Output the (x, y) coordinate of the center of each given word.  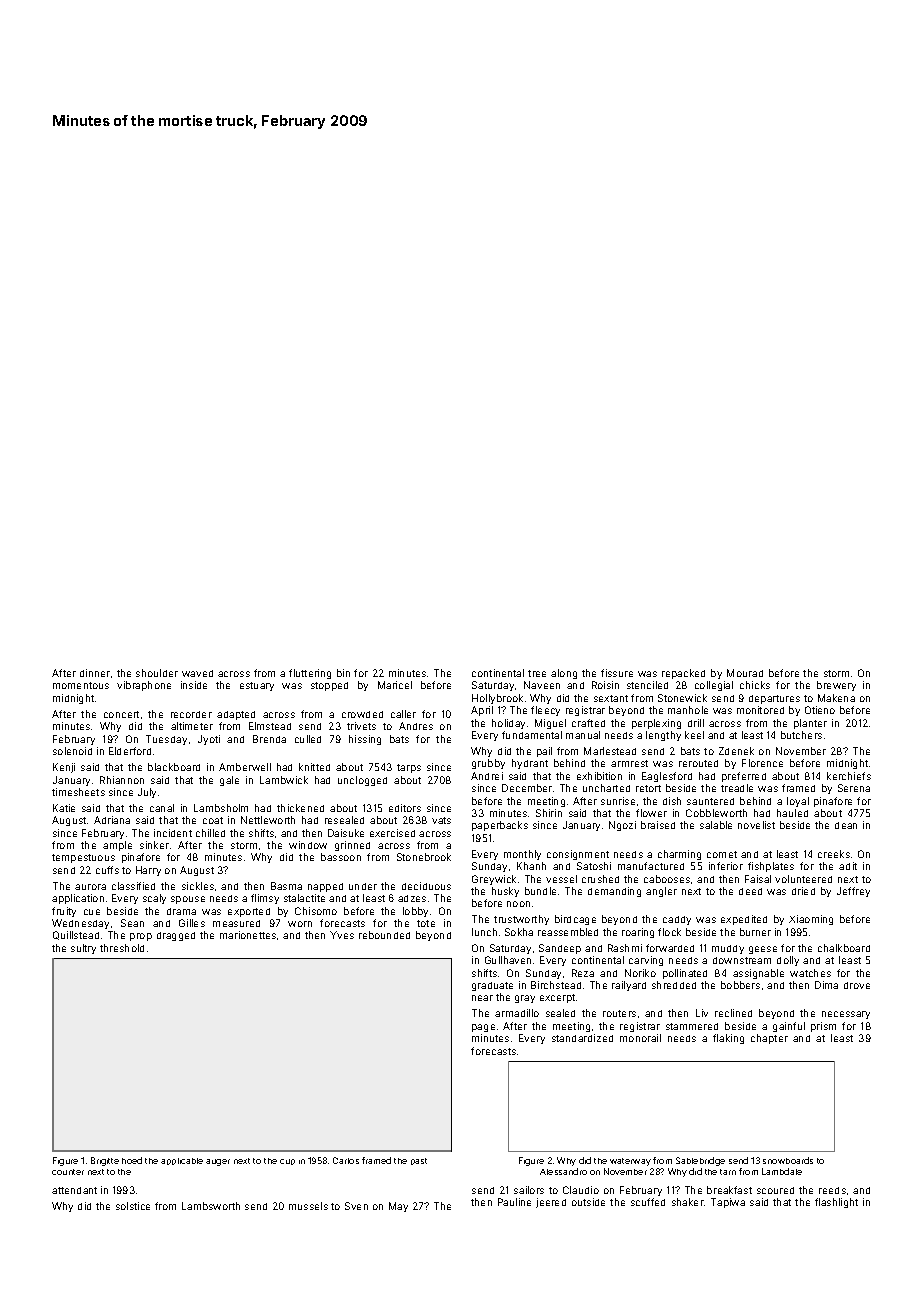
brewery (836, 686)
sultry (83, 949)
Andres (416, 726)
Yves (342, 935)
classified (133, 886)
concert (121, 714)
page (483, 1028)
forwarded (670, 948)
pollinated (685, 974)
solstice (133, 1206)
